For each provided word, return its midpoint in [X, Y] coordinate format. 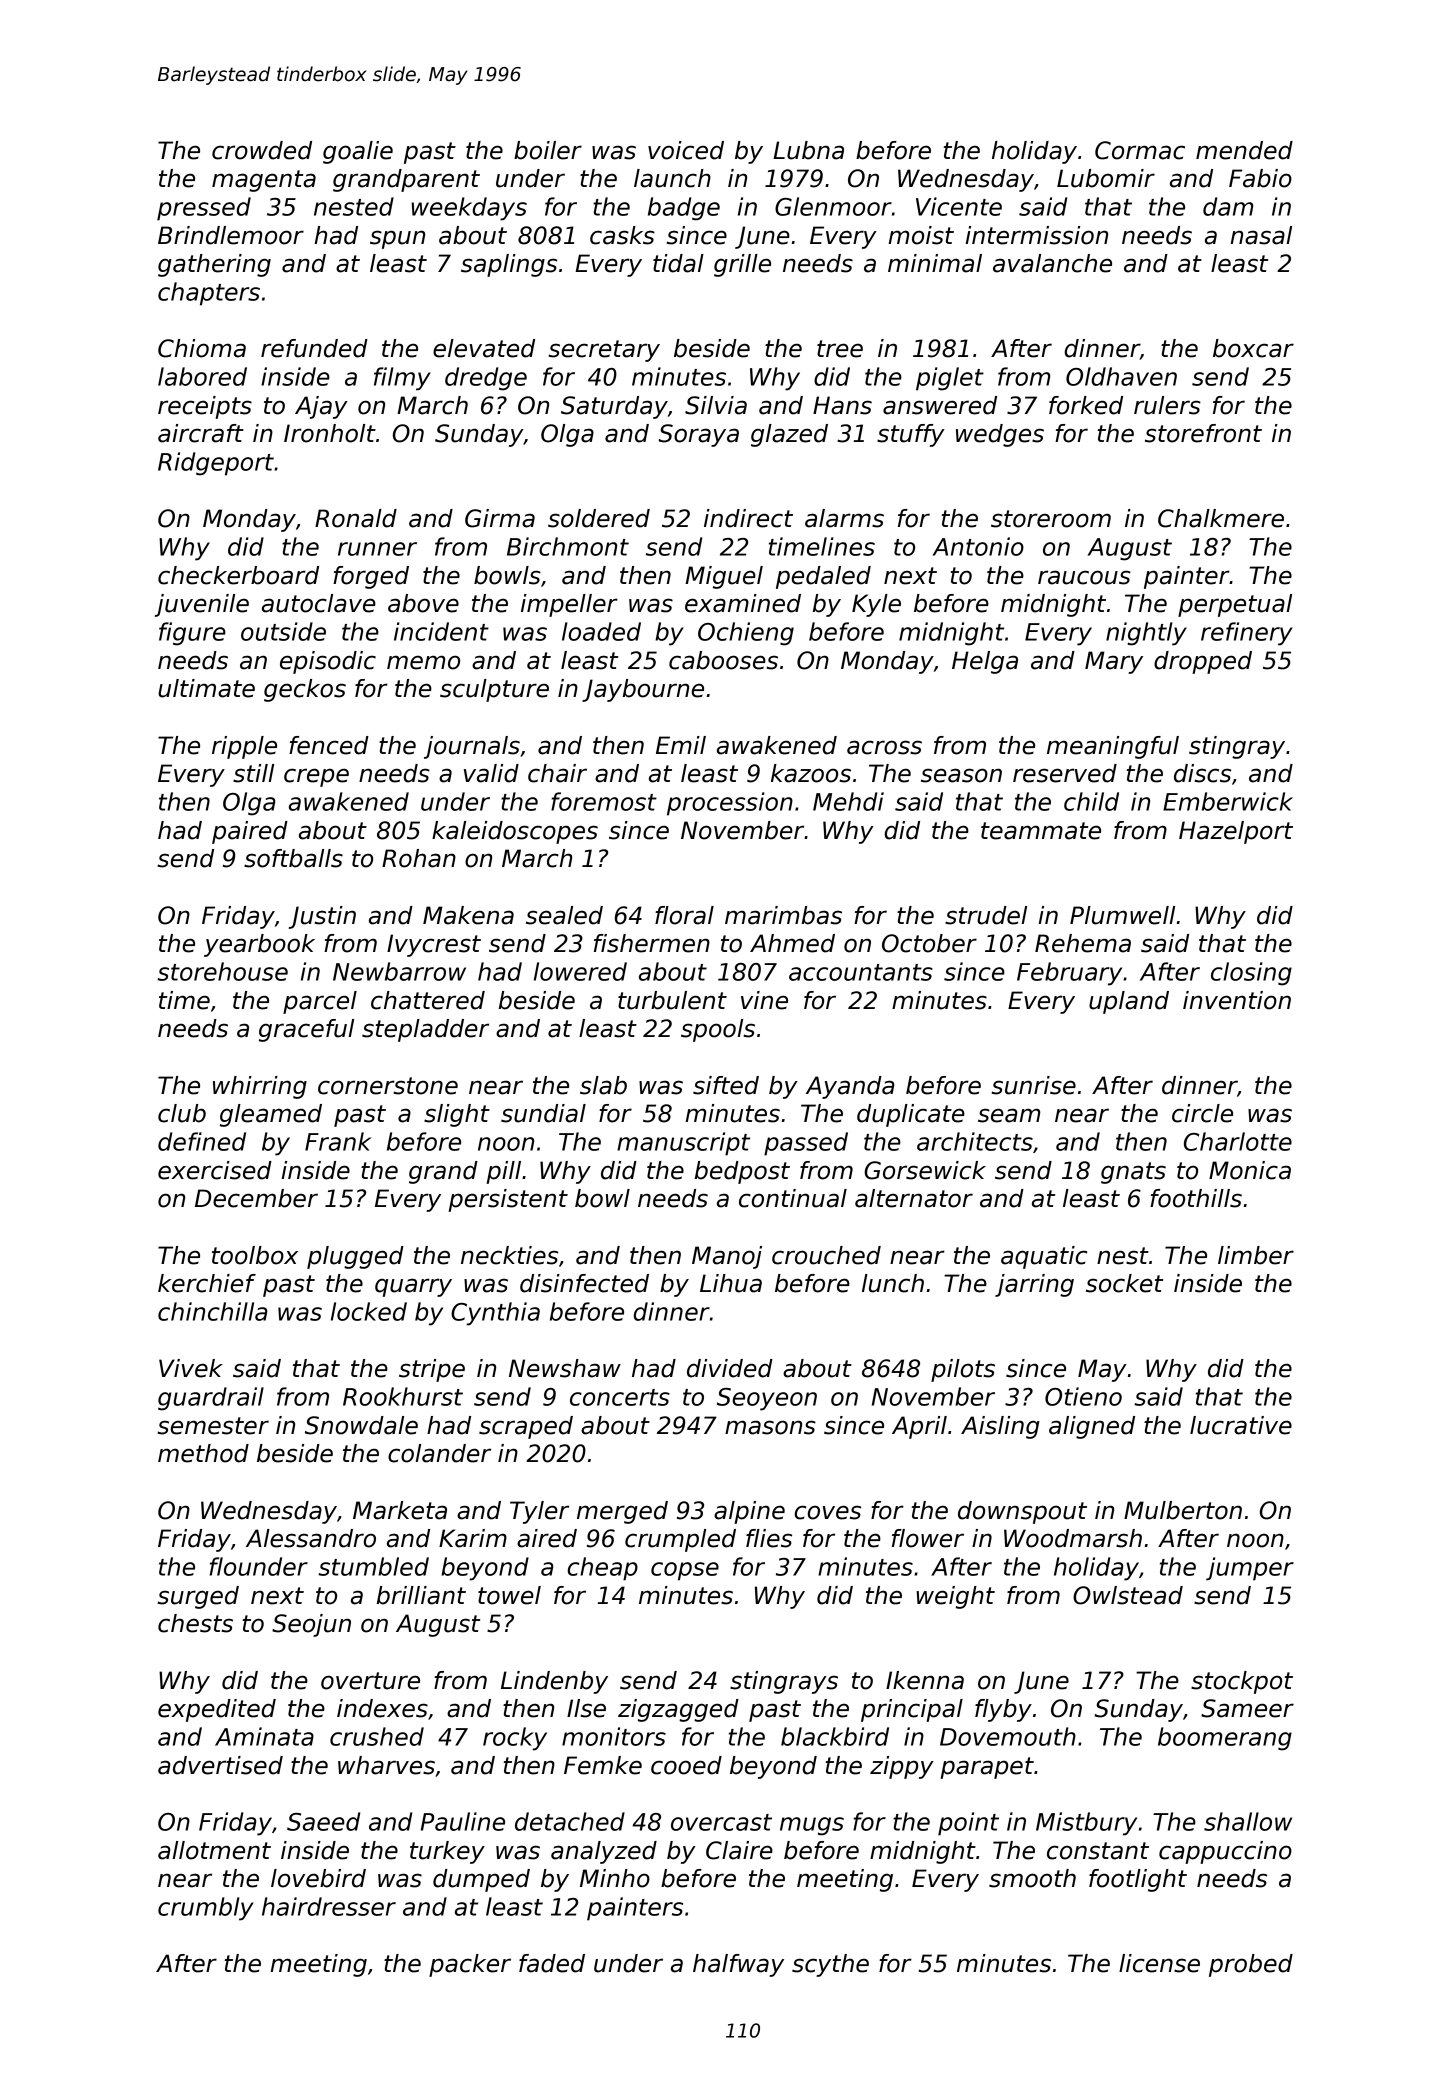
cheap [602, 1569]
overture [370, 1681]
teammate [1041, 831]
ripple [244, 747]
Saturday [614, 407]
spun [397, 239]
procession [730, 804]
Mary [1114, 662]
